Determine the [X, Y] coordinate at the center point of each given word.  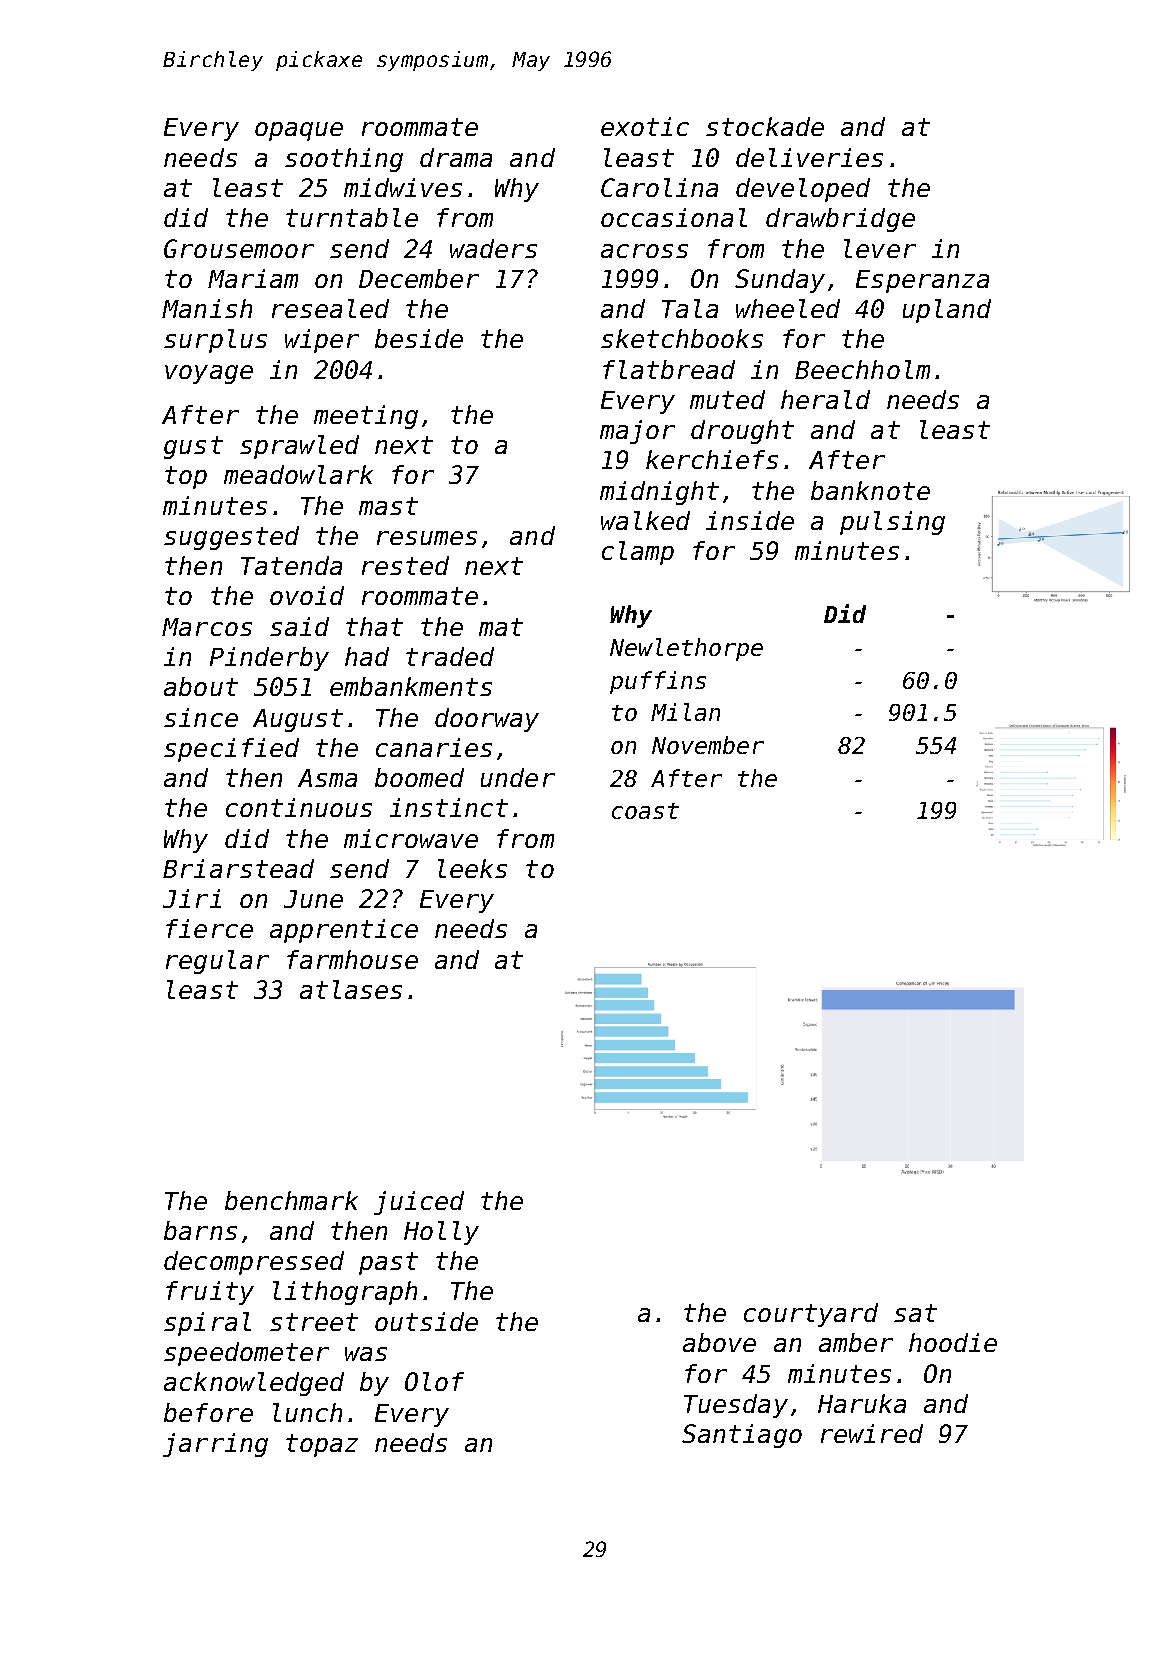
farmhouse [352, 959]
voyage [209, 374]
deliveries [809, 157]
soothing [344, 160]
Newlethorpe [686, 649]
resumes [427, 538]
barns [200, 1230]
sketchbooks [682, 338]
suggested [231, 538]
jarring [215, 1445]
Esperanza [922, 281]
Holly [441, 1233]
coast [645, 811]
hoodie [953, 1342]
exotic [645, 126]
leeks [472, 868]
